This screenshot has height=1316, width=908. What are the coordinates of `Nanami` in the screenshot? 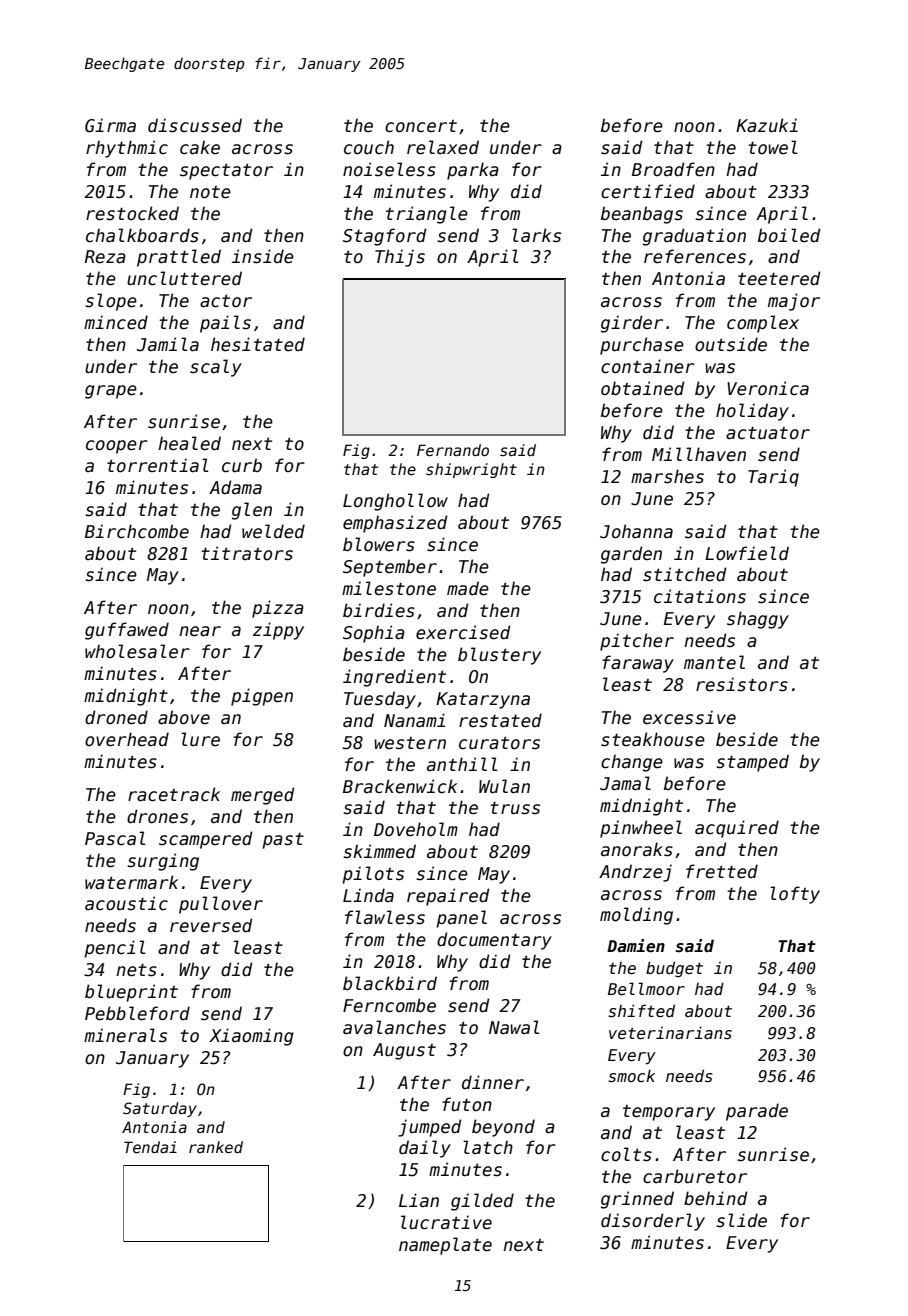 It's located at (414, 720).
